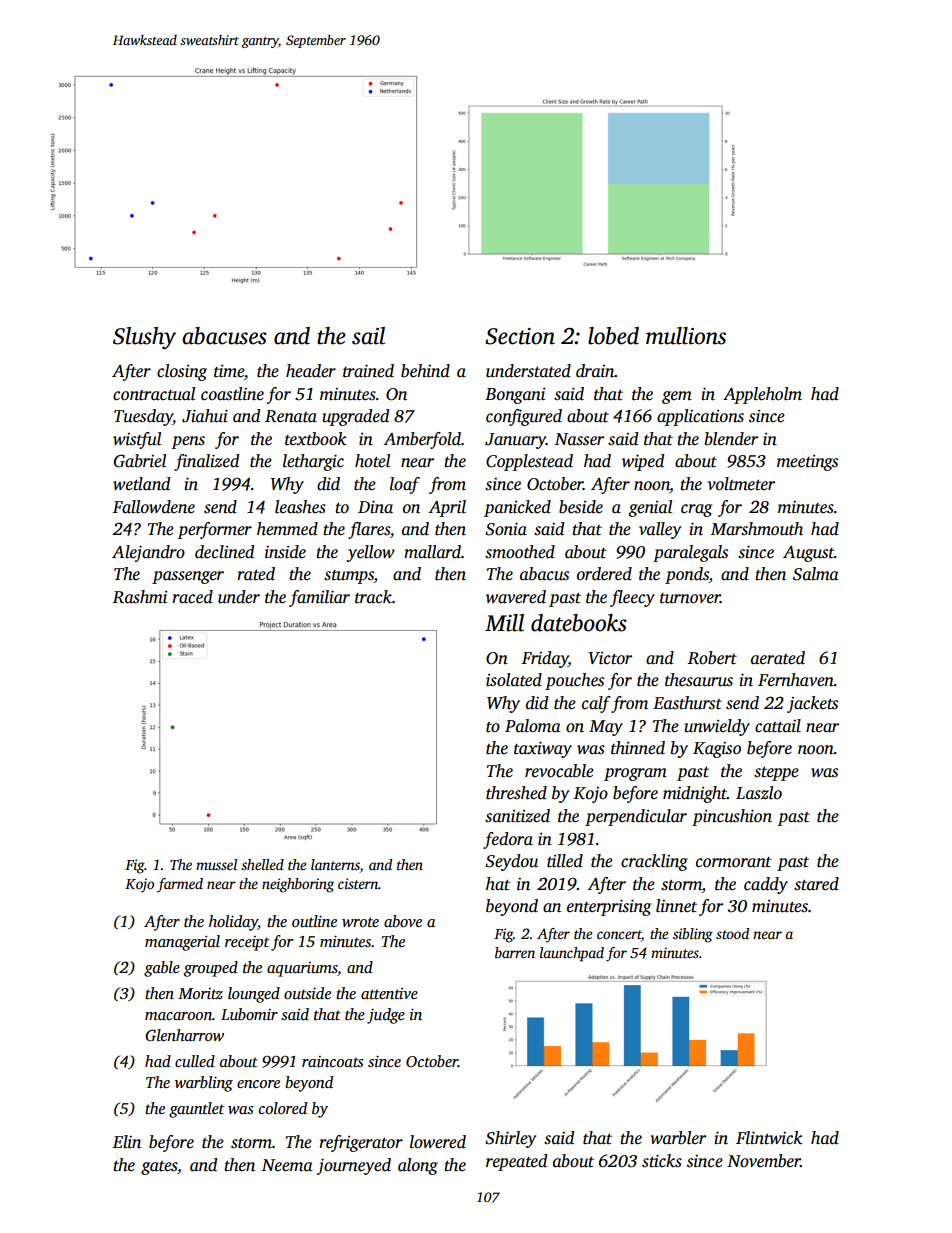 Image resolution: width=952 pixels, height=1233 pixels. What do you see at coordinates (515, 952) in the screenshot?
I see `barren` at bounding box center [515, 952].
